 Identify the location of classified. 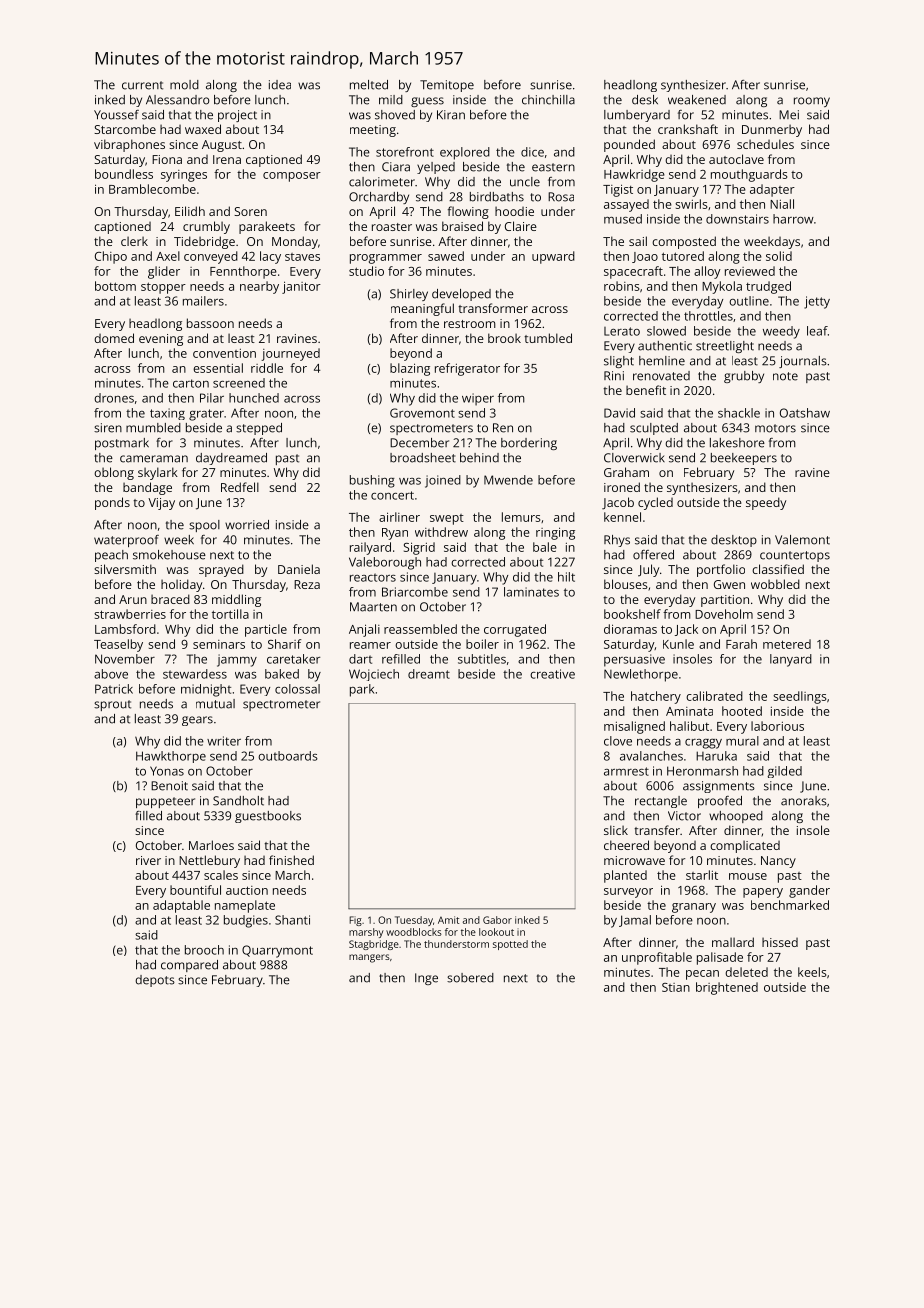
(778, 569).
